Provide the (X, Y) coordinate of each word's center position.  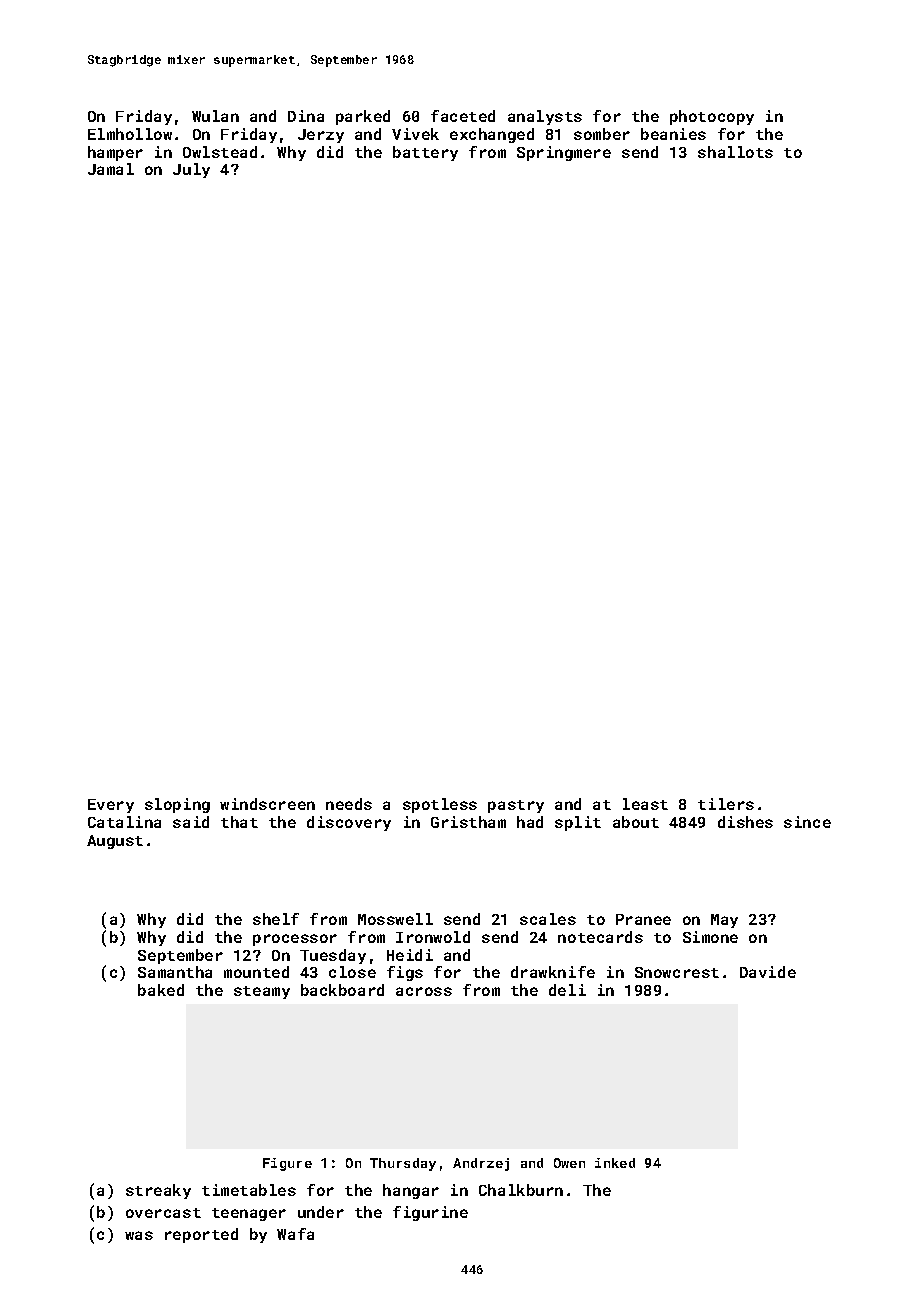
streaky (158, 1191)
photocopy (712, 117)
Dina (306, 116)
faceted (463, 116)
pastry (516, 806)
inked (615, 1163)
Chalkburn (521, 1190)
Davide (768, 972)
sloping (177, 805)
